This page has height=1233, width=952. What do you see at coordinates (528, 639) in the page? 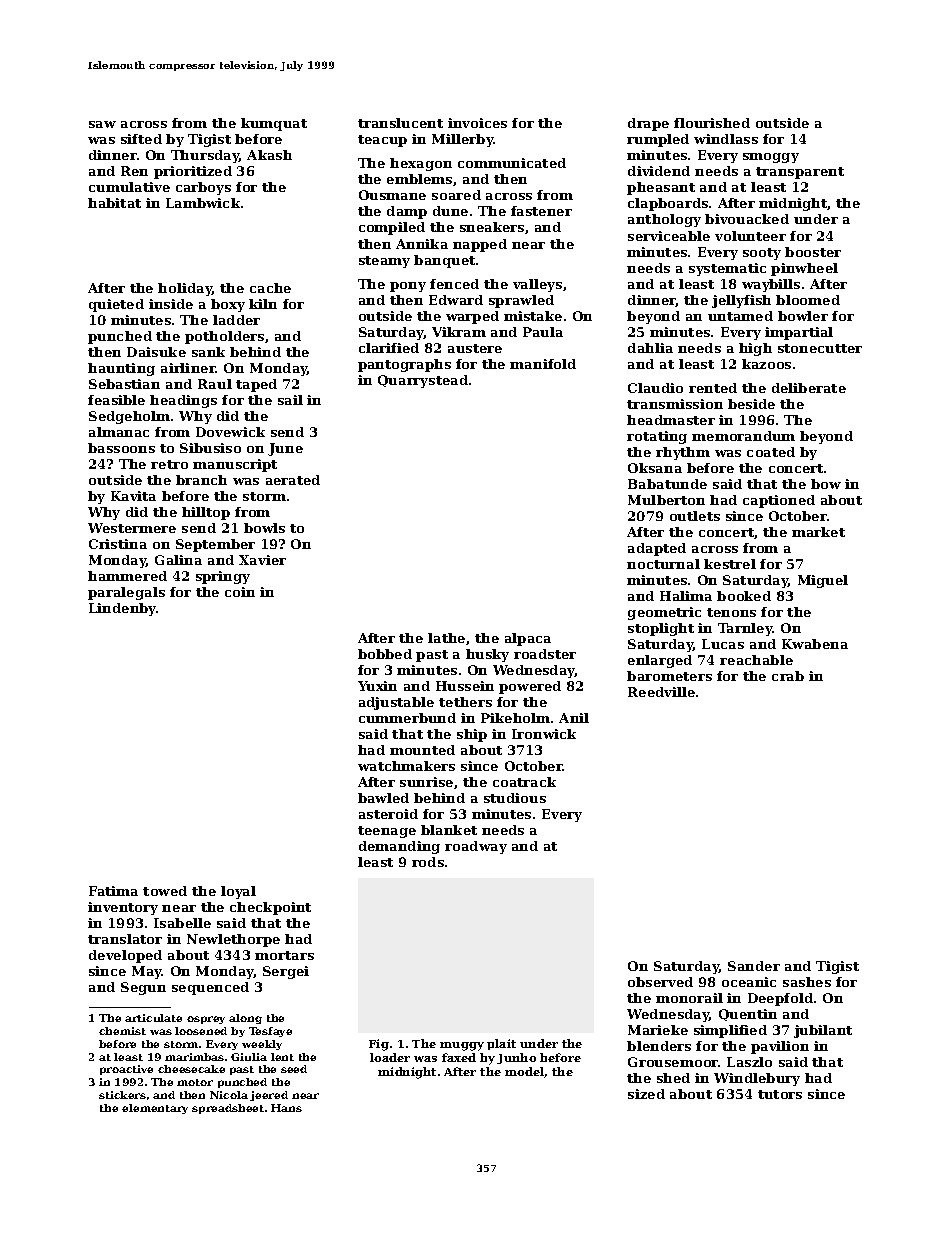
I see `alpaca` at bounding box center [528, 639].
